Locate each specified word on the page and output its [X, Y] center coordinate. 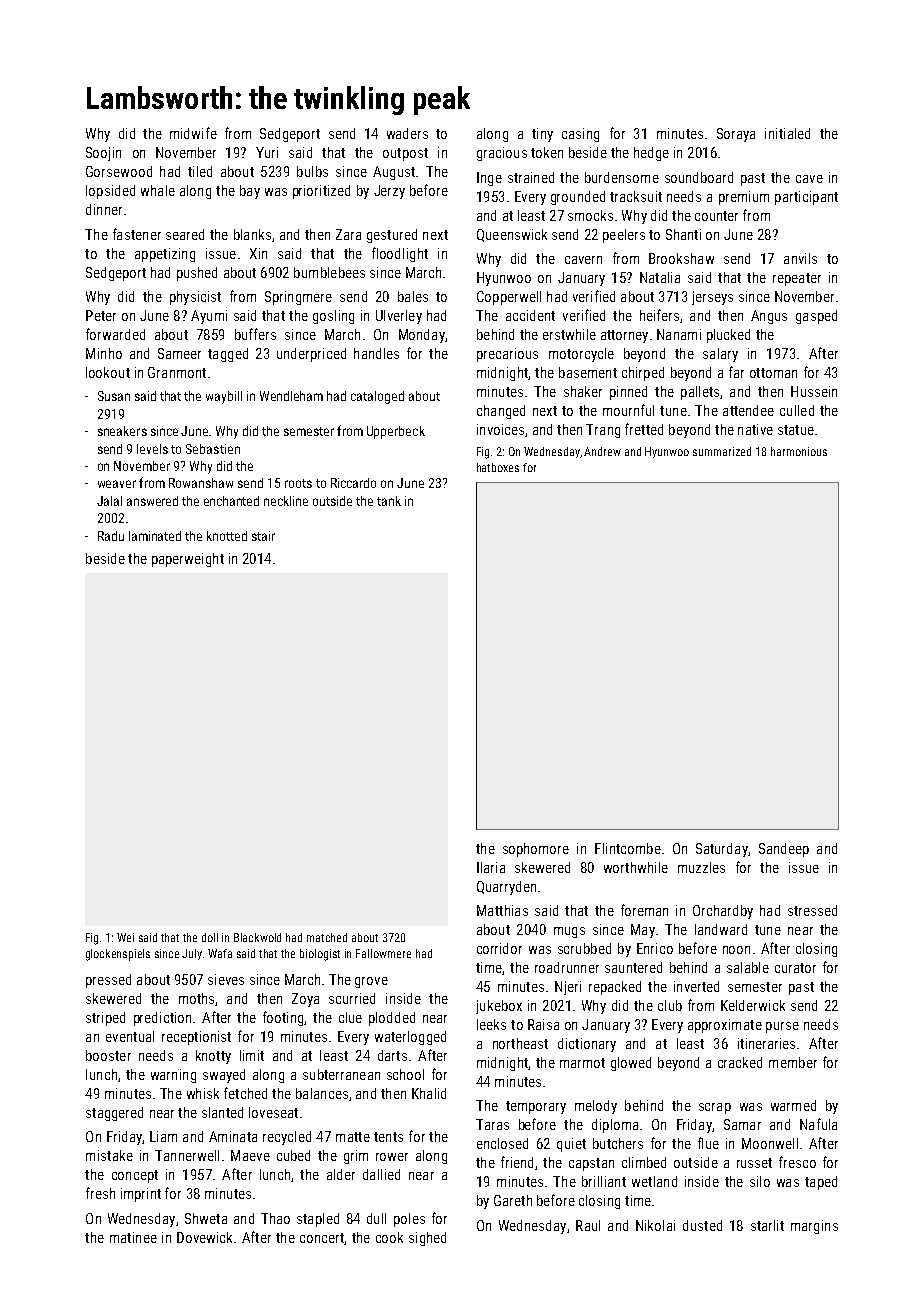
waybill [224, 397]
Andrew [602, 451]
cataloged [377, 397]
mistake [109, 1155]
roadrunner [567, 967]
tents [388, 1137]
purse [782, 1027]
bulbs [312, 171]
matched [327, 937]
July [192, 954]
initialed [787, 133]
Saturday [722, 850]
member [793, 1062]
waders [407, 133]
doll [210, 937]
